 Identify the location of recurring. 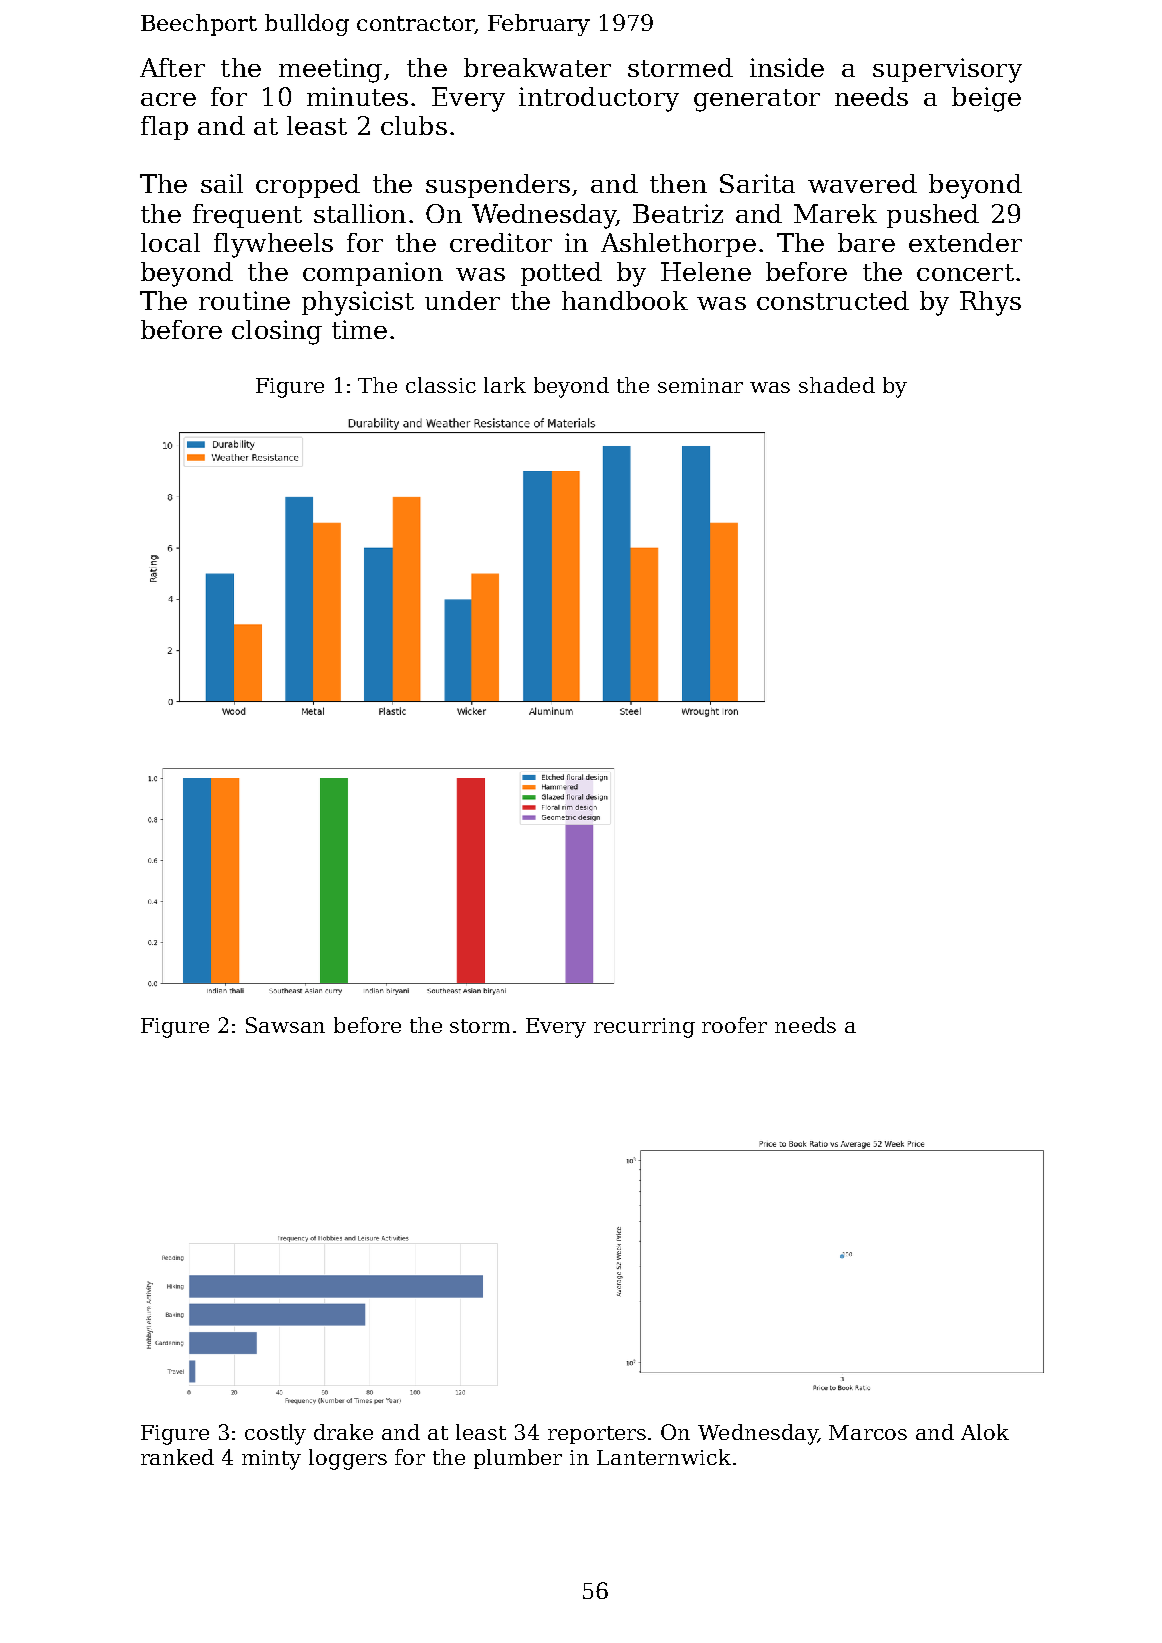
(644, 1028).
